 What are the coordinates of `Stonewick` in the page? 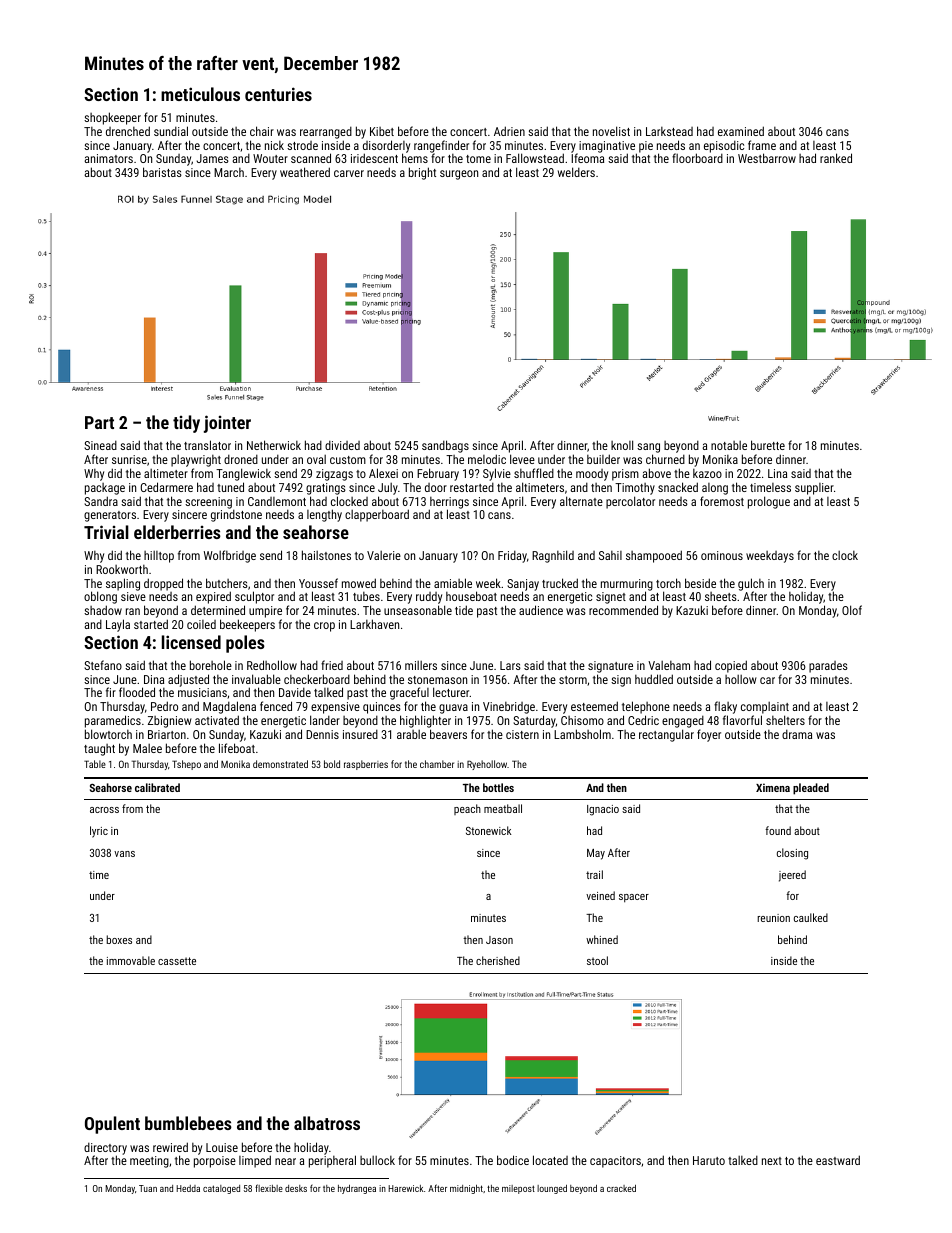 It's located at (489, 830).
